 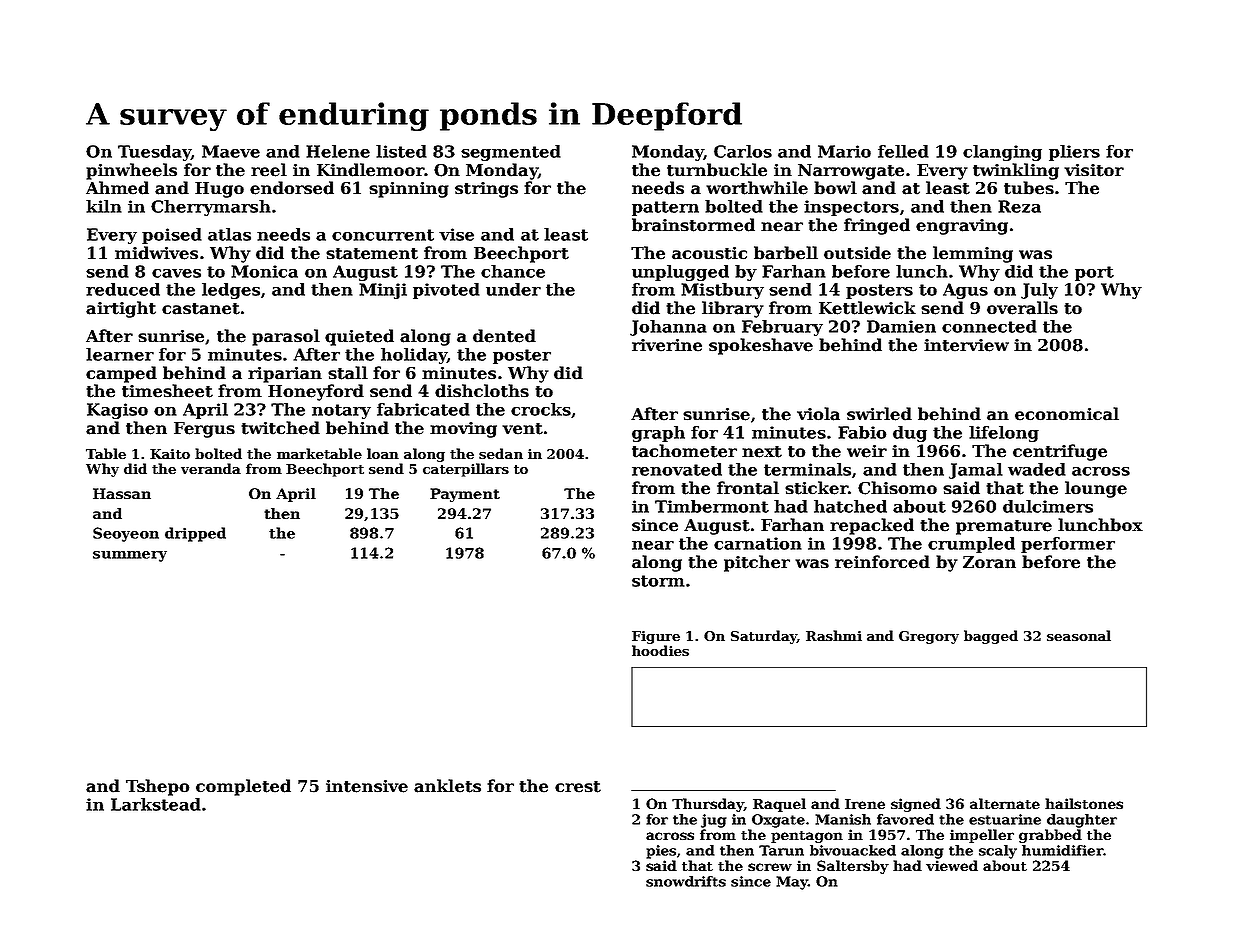 I want to click on Tuesday, so click(x=154, y=153).
